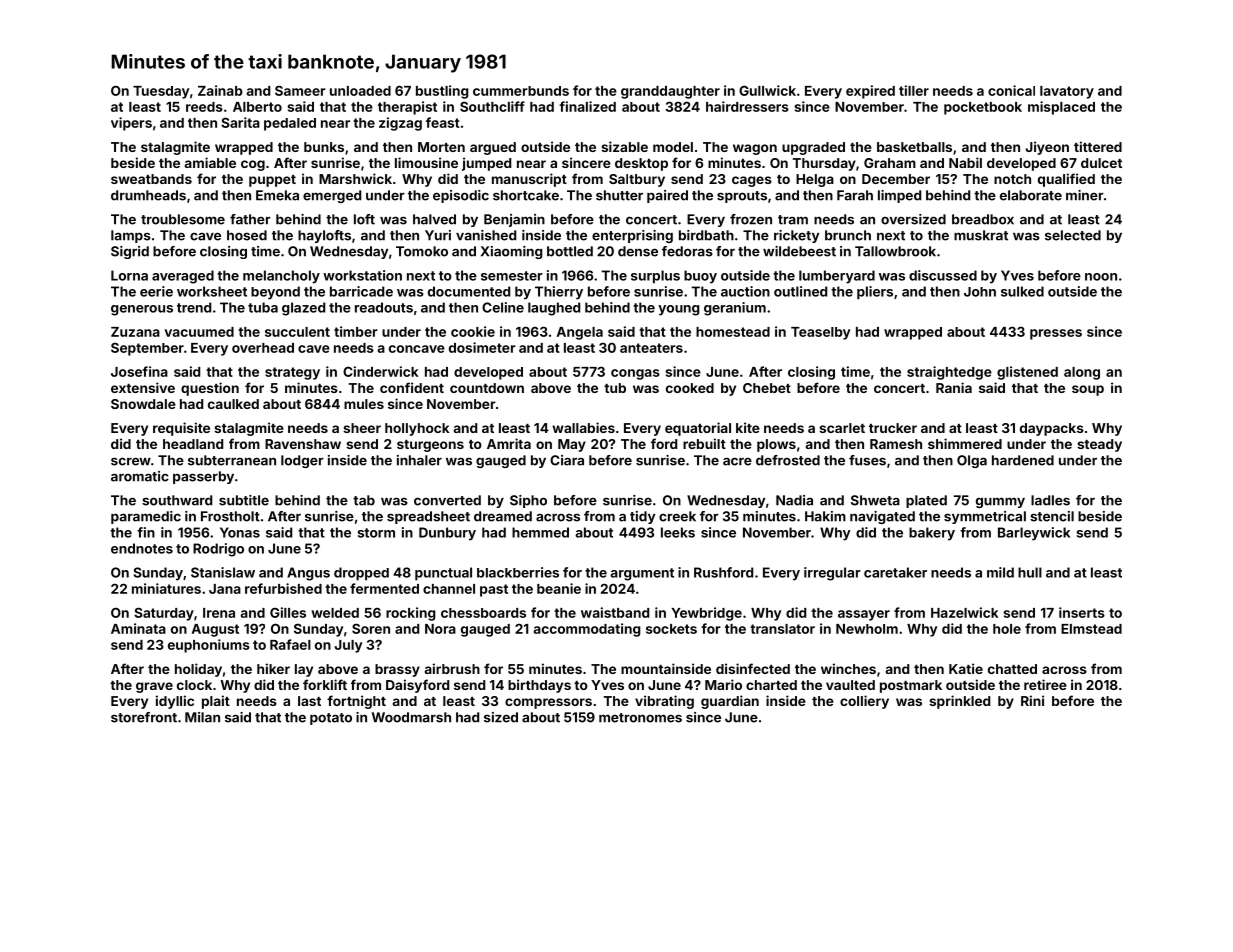 This screenshot has width=1233, height=952. Describe the element at coordinates (1052, 516) in the screenshot. I see `stencil` at that location.
